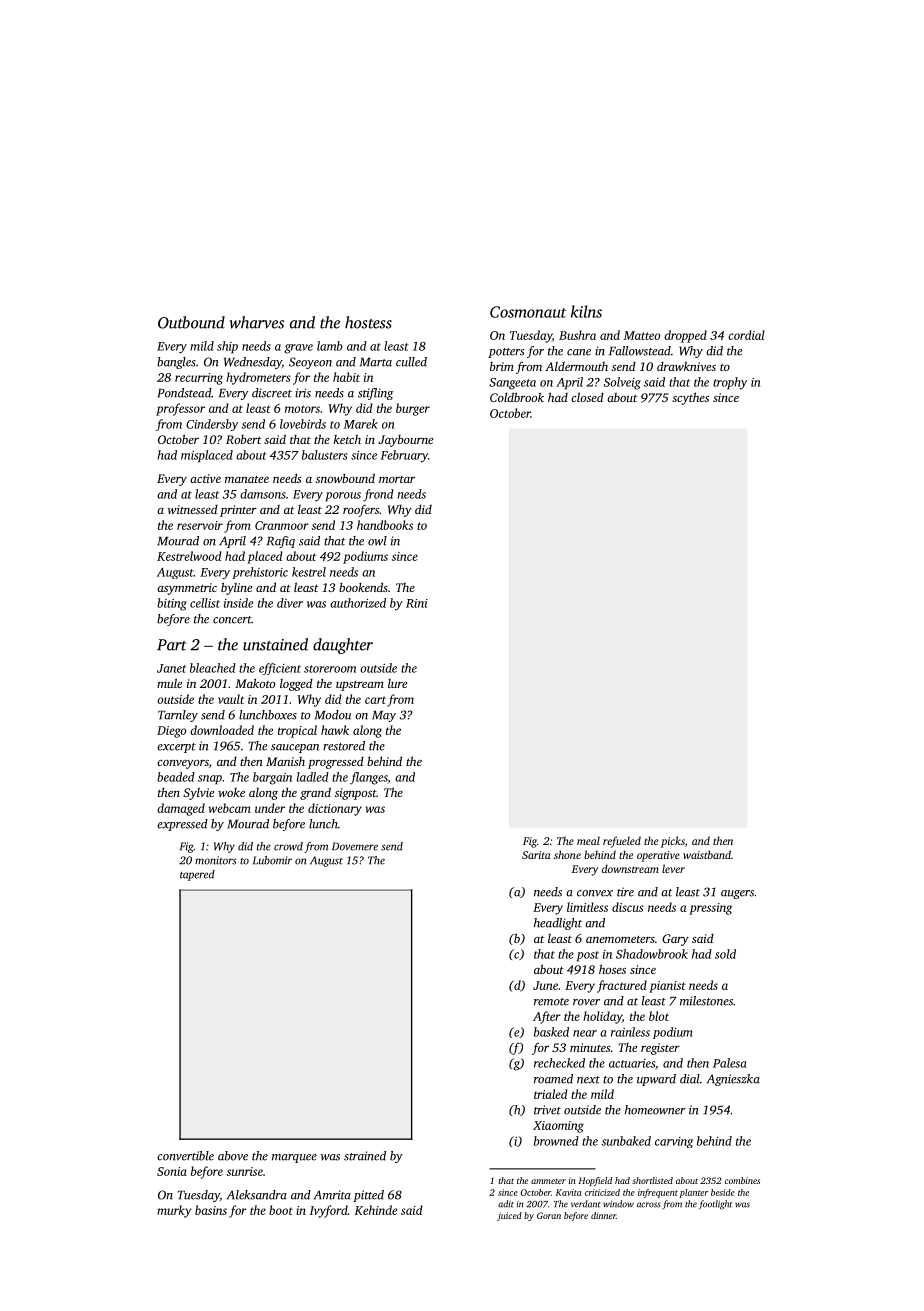 This page has height=1311, width=924. What do you see at coordinates (253, 363) in the page?
I see `Wednesday` at bounding box center [253, 363].
